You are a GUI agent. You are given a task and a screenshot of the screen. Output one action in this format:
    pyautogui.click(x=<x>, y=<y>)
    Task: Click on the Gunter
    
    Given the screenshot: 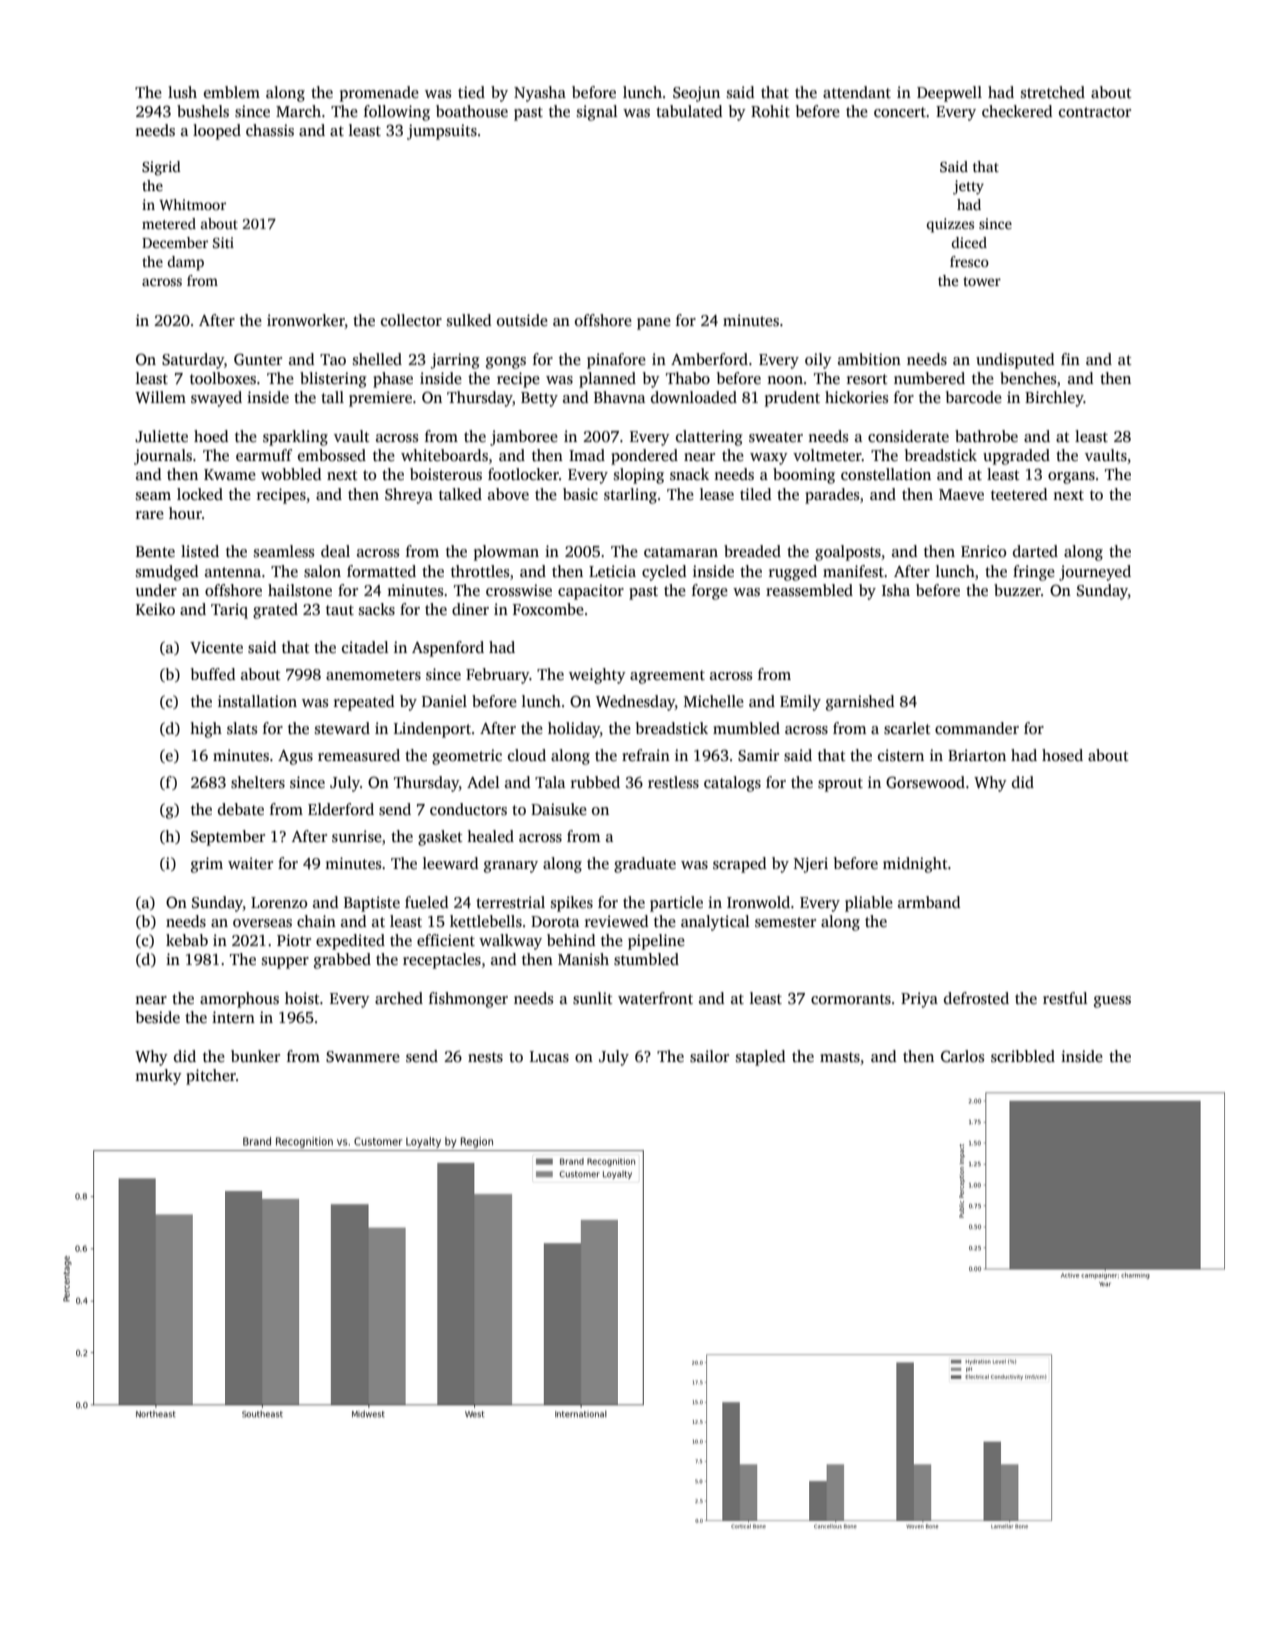 What is the action you would take?
    pyautogui.click(x=258, y=359)
